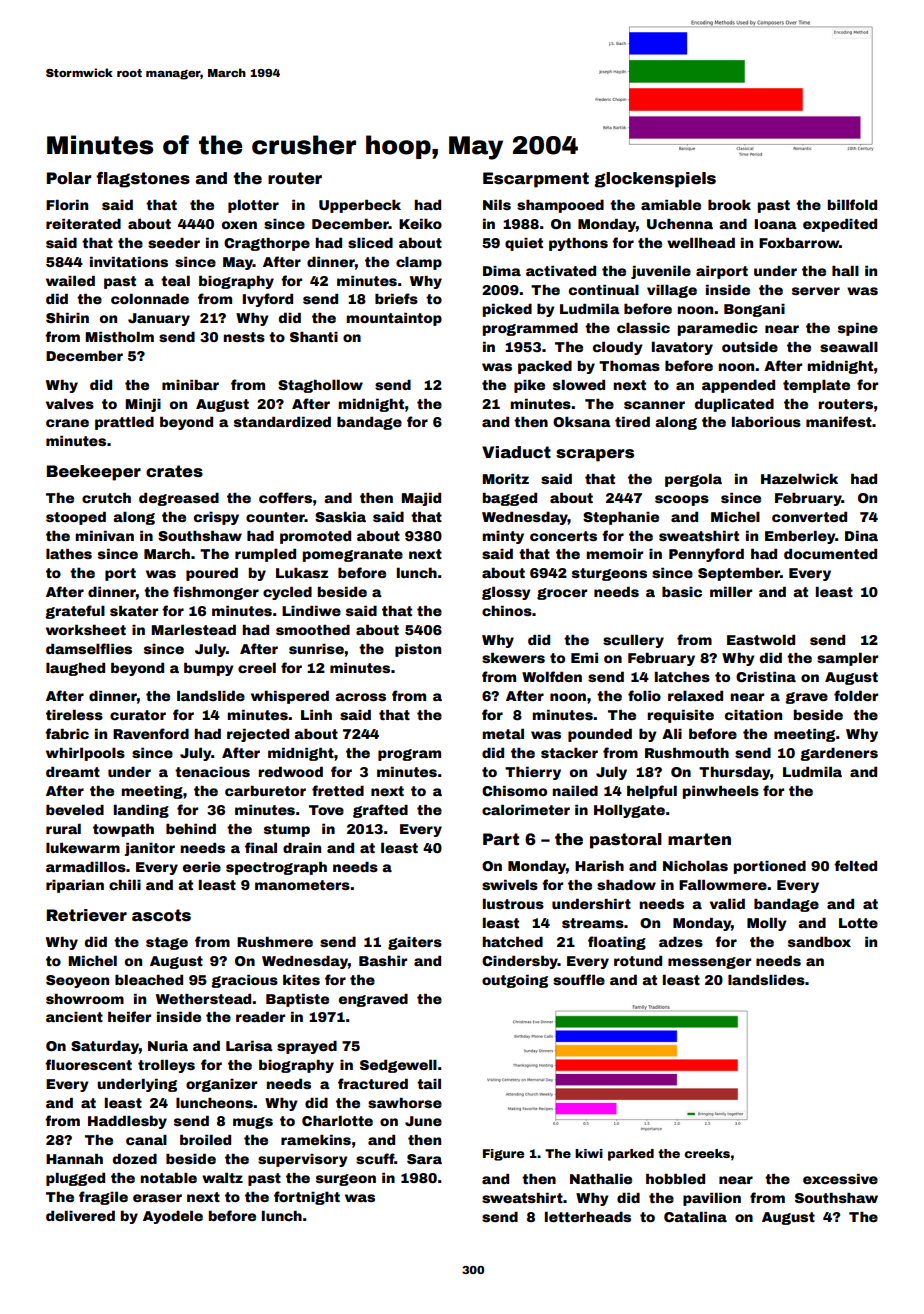 Image resolution: width=924 pixels, height=1314 pixels. Describe the element at coordinates (146, 1140) in the image. I see `canal` at that location.
